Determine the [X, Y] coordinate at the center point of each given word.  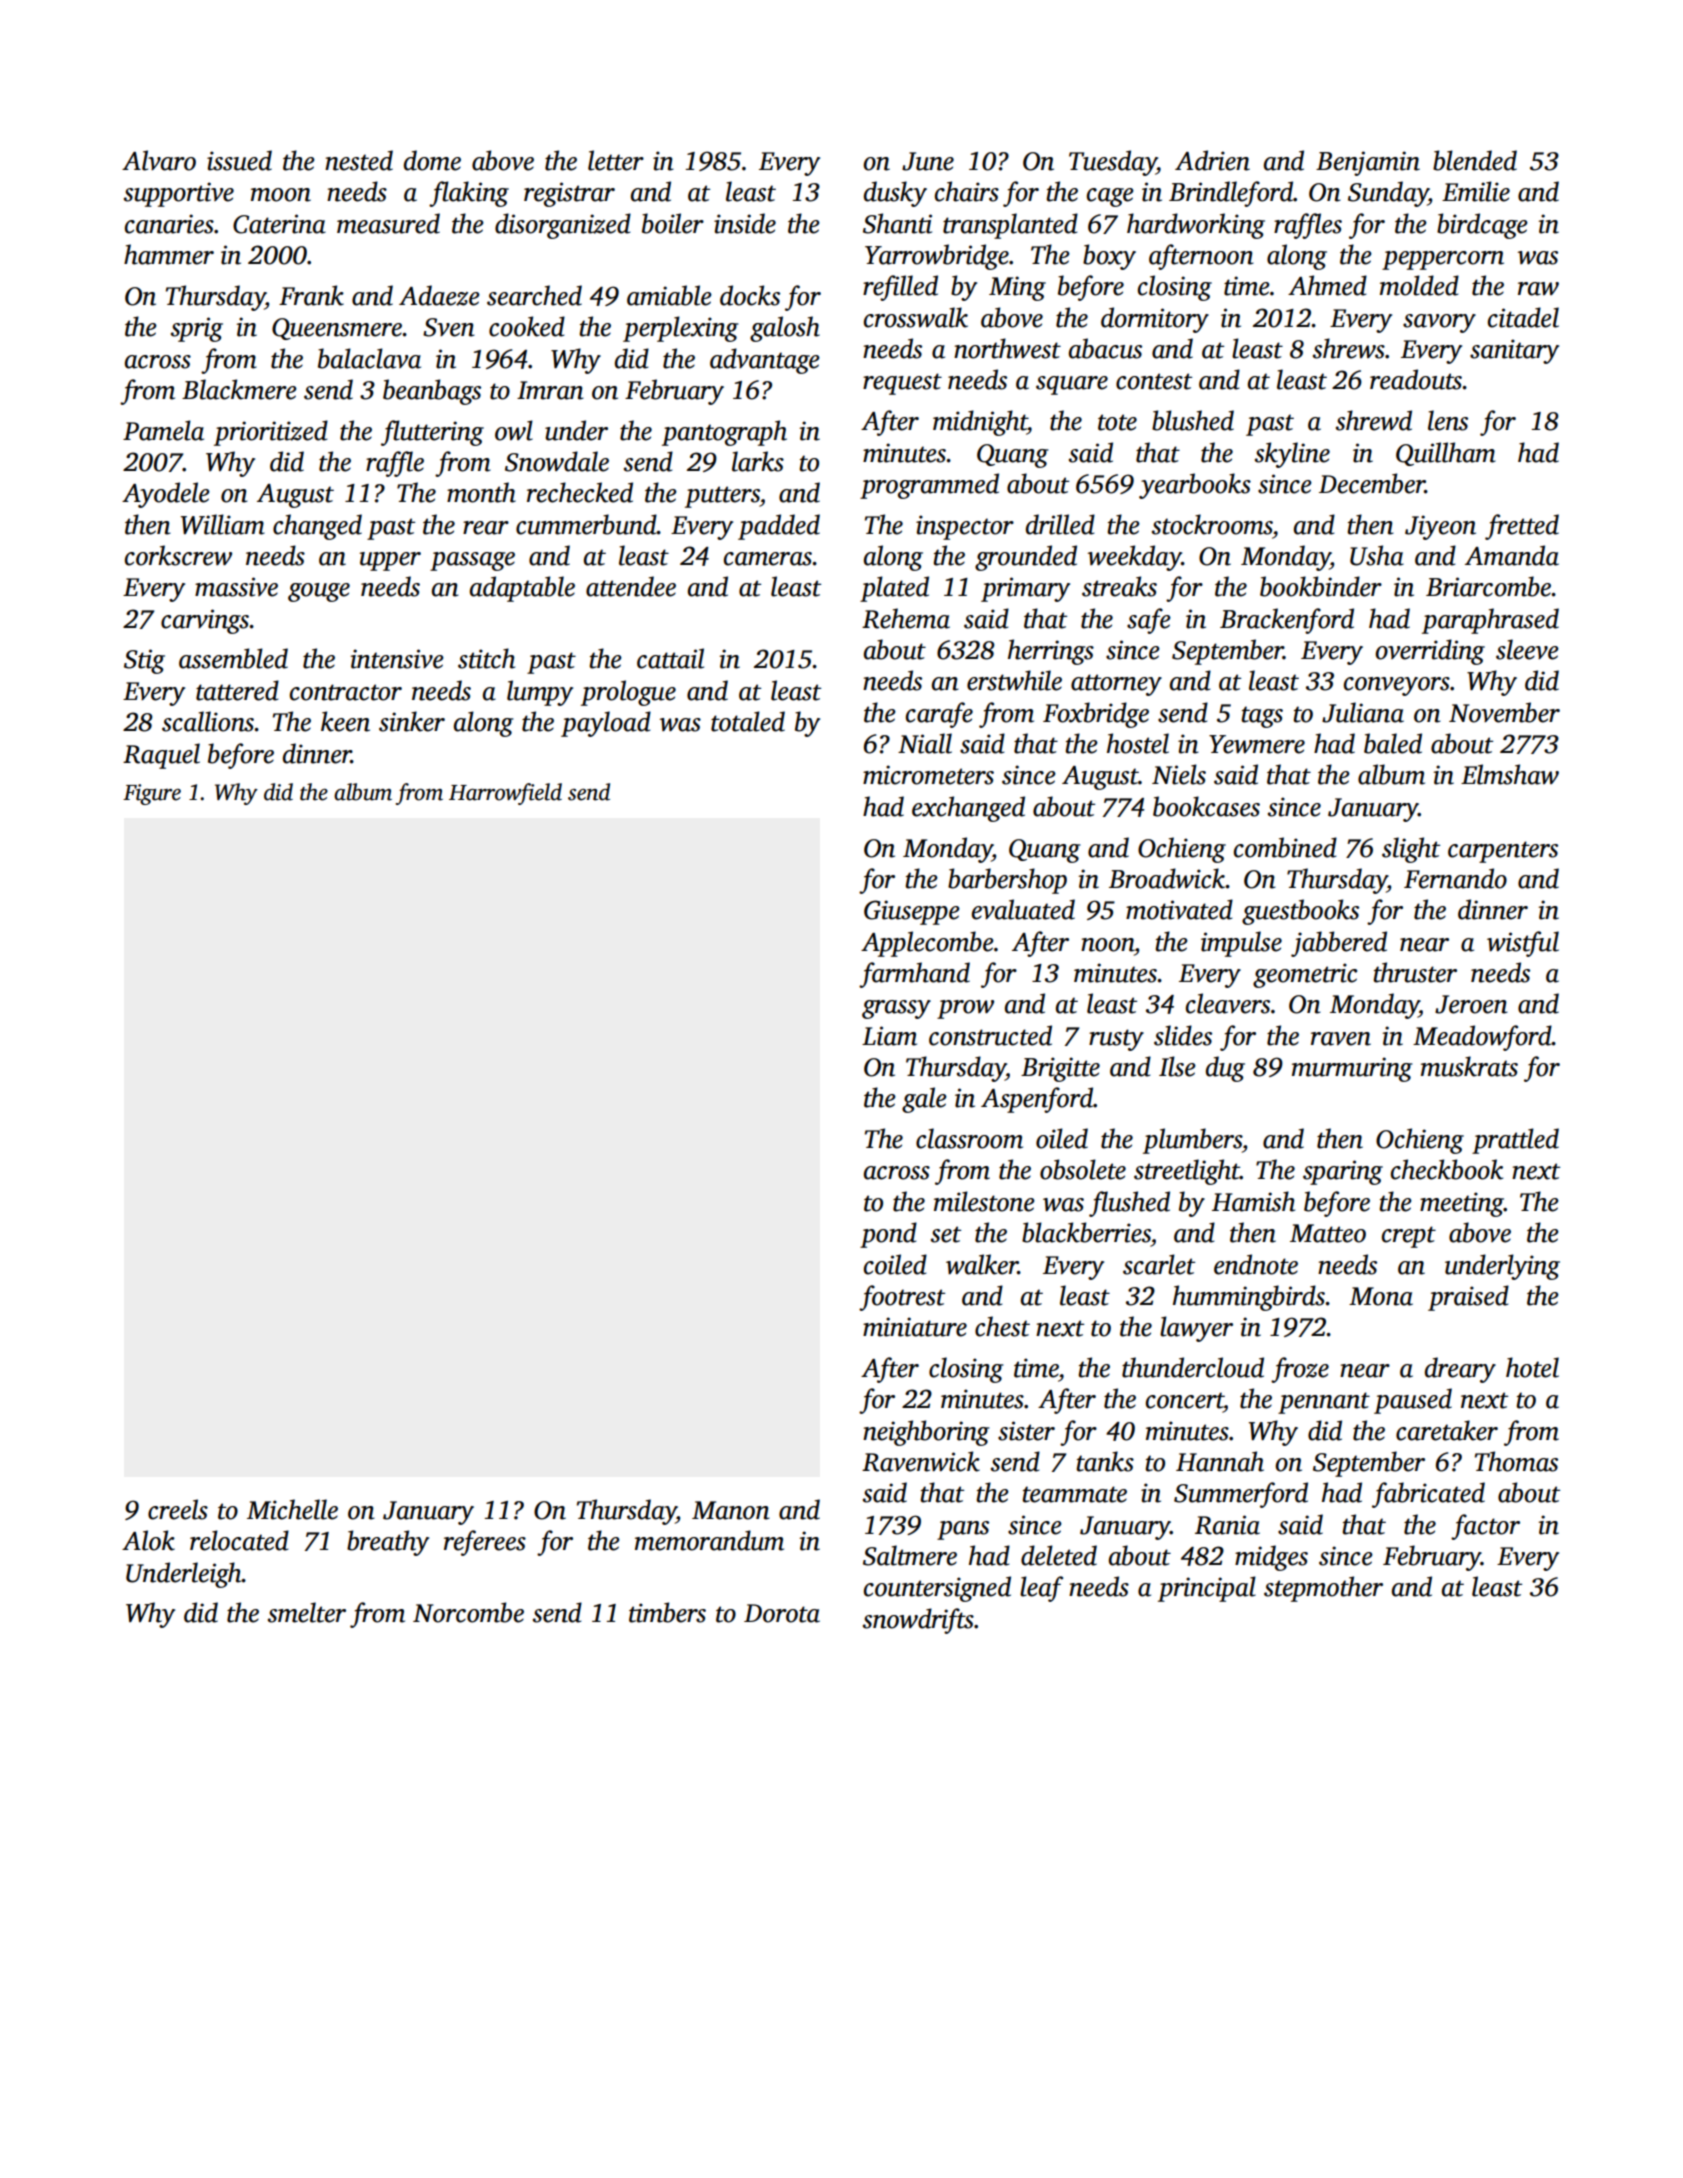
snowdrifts [918, 1621]
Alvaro [159, 160]
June [928, 161]
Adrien [1212, 160]
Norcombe [468, 1612]
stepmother [1323, 1589]
